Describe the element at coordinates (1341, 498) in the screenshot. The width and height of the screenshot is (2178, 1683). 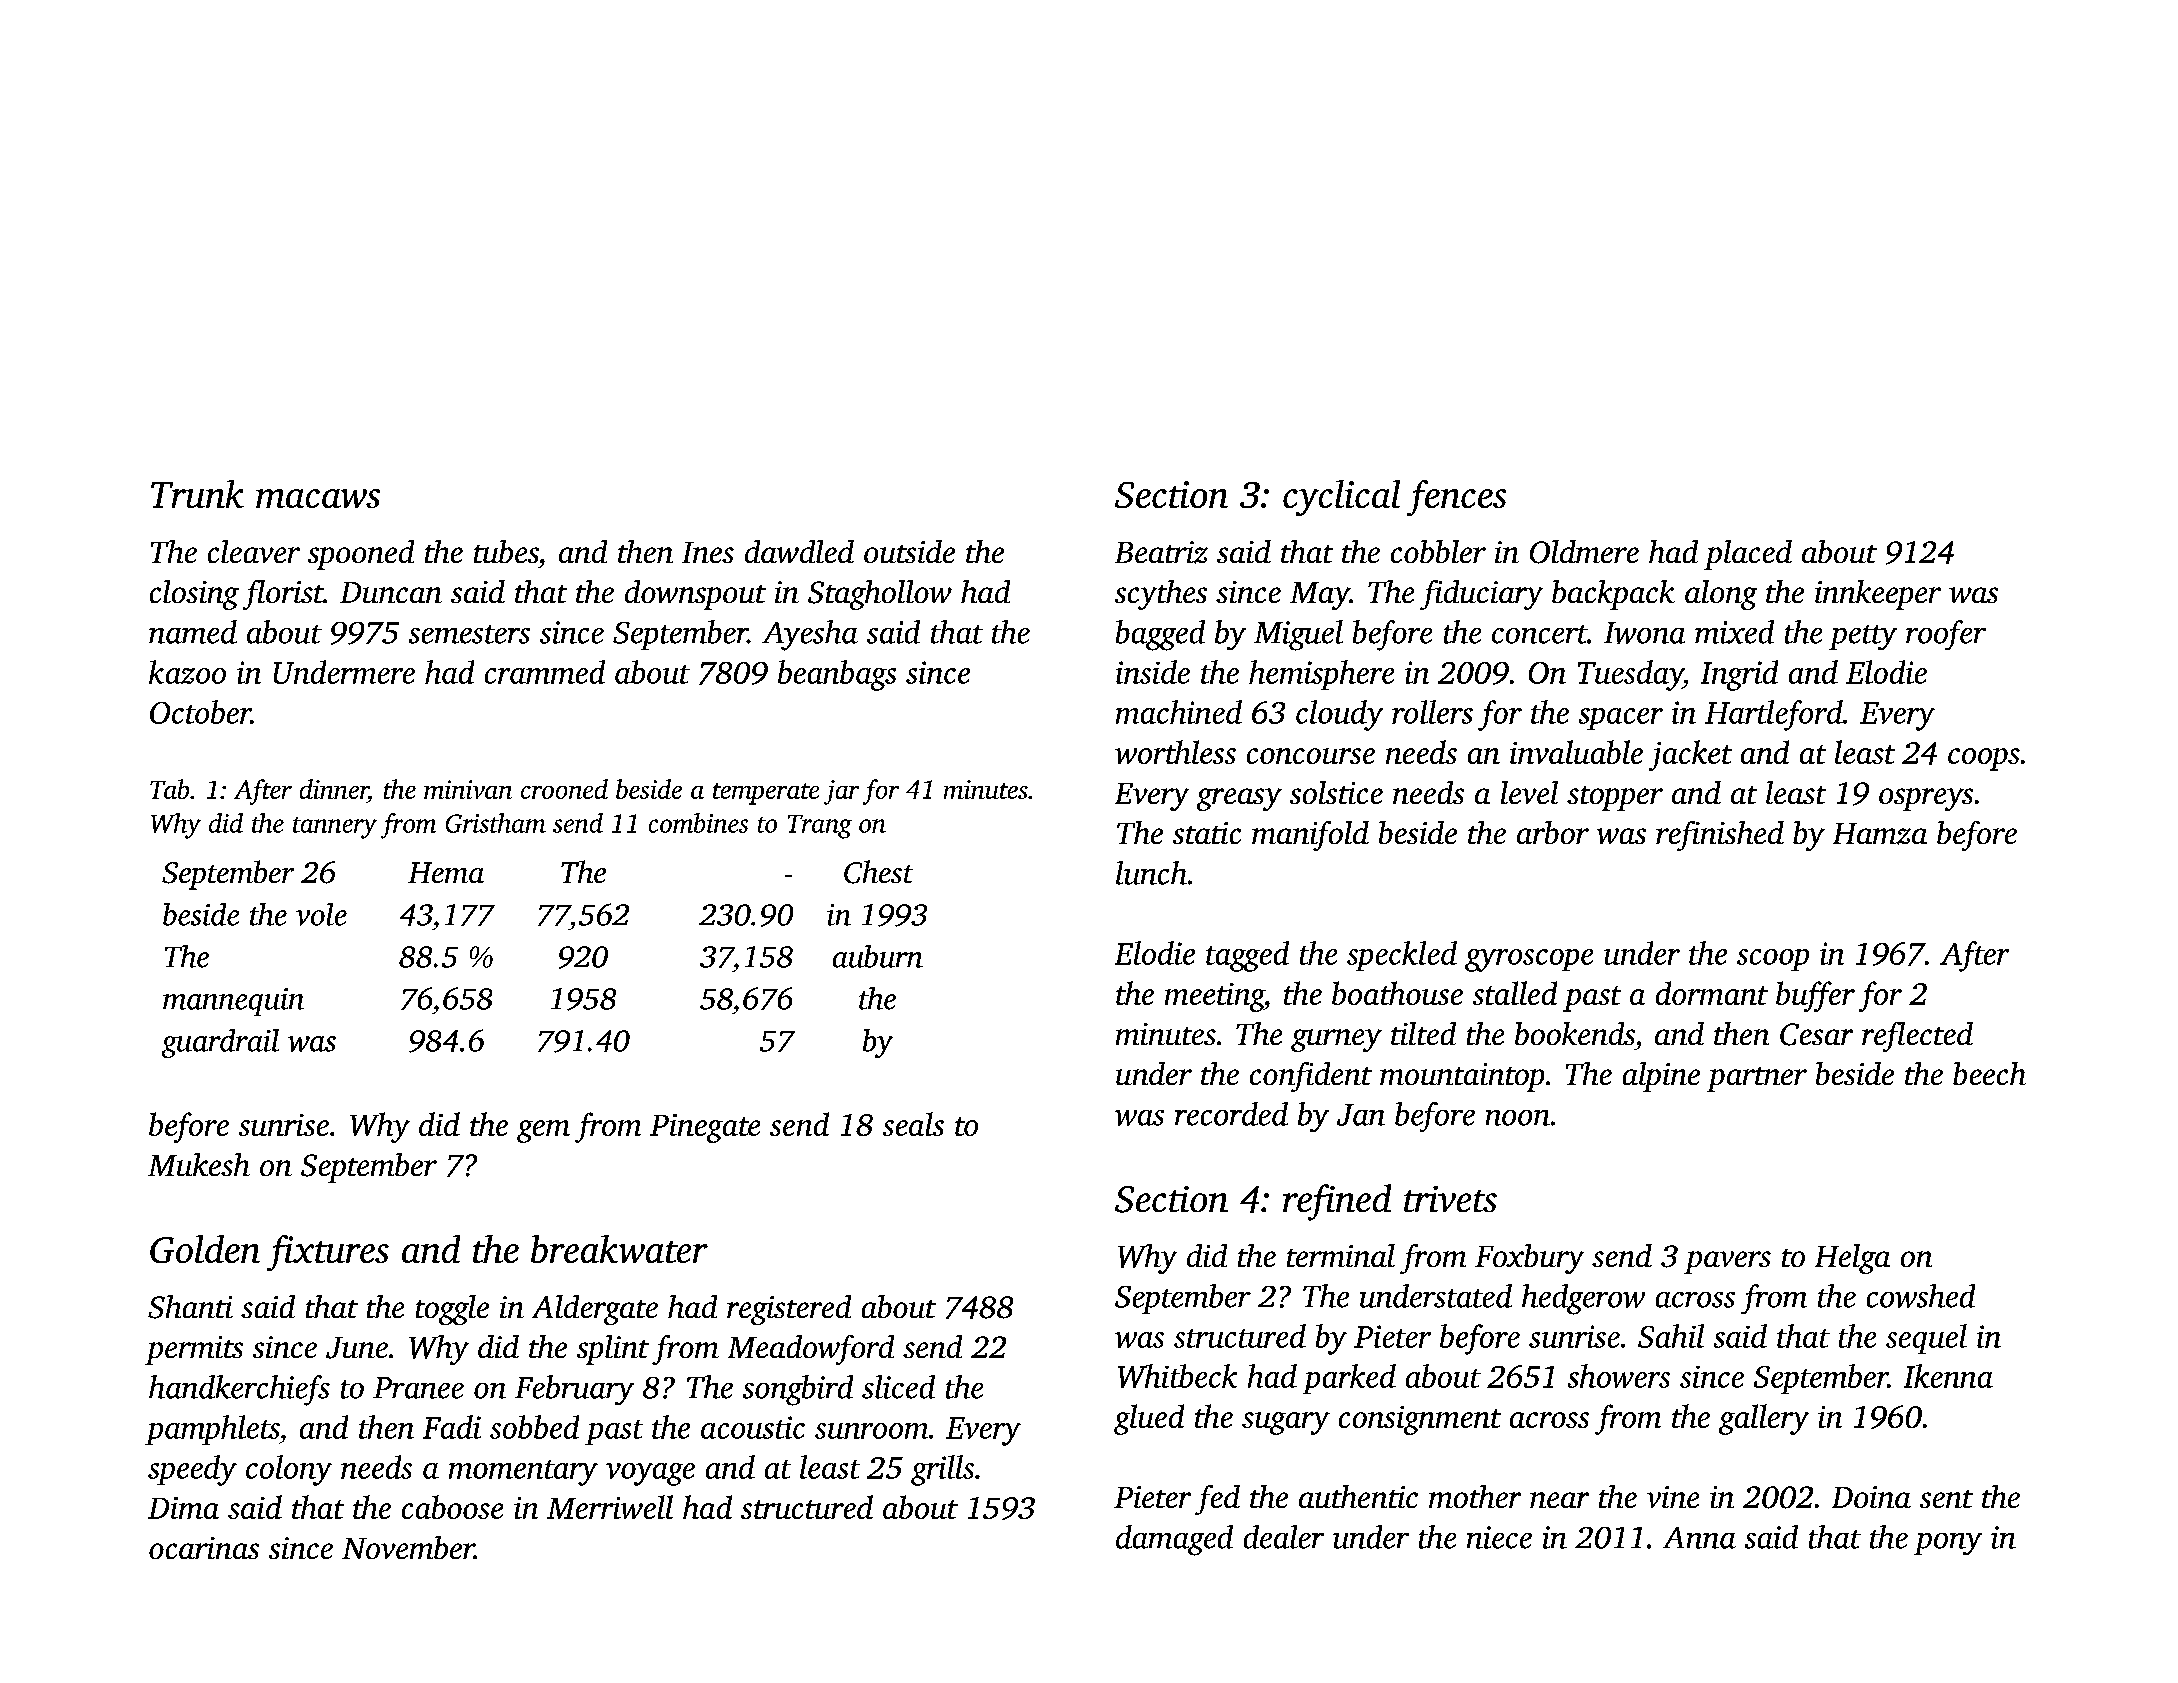
I see `cyclical` at that location.
